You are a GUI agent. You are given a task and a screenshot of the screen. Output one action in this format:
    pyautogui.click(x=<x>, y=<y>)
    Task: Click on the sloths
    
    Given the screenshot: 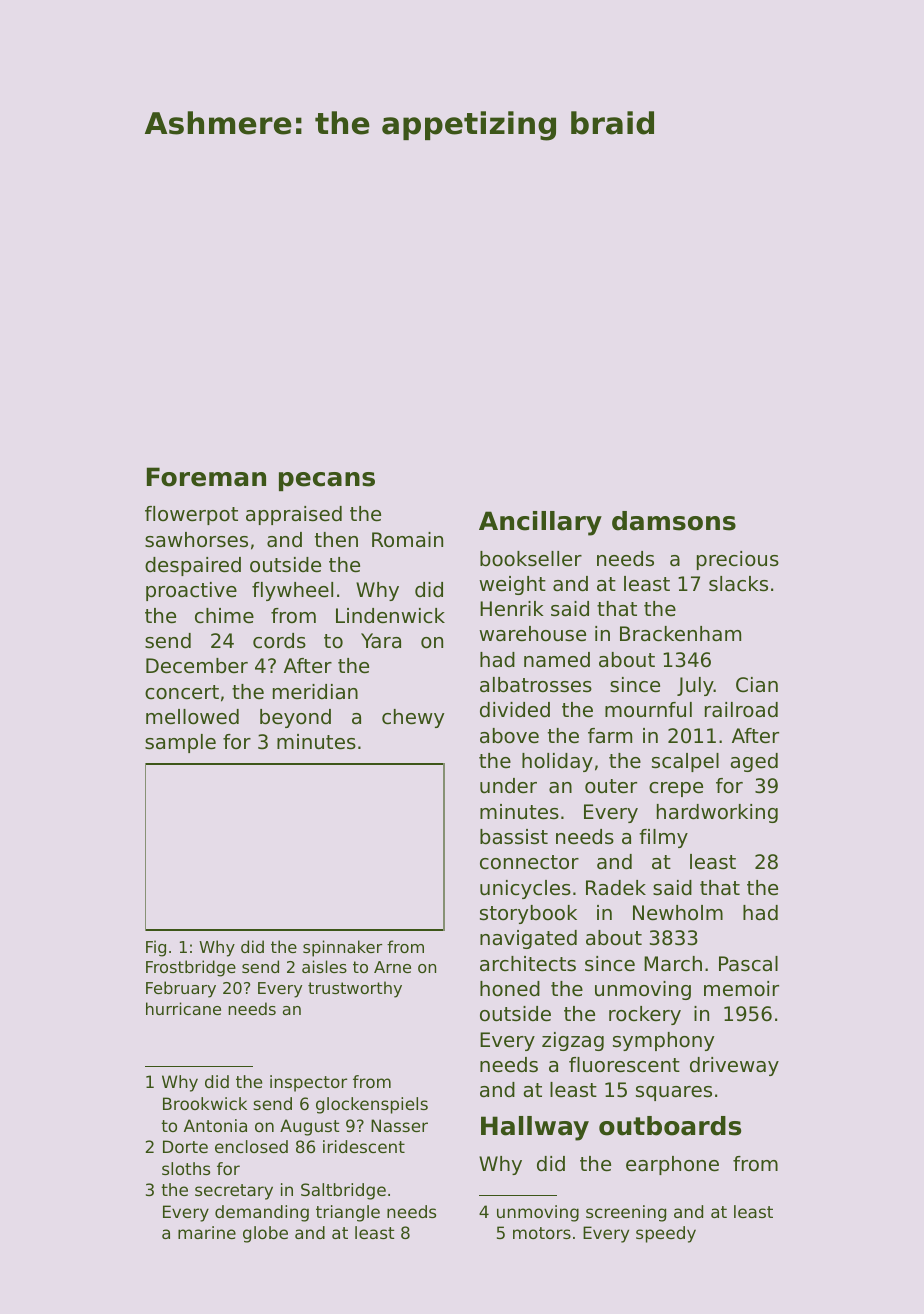 What is the action you would take?
    pyautogui.click(x=186, y=1168)
